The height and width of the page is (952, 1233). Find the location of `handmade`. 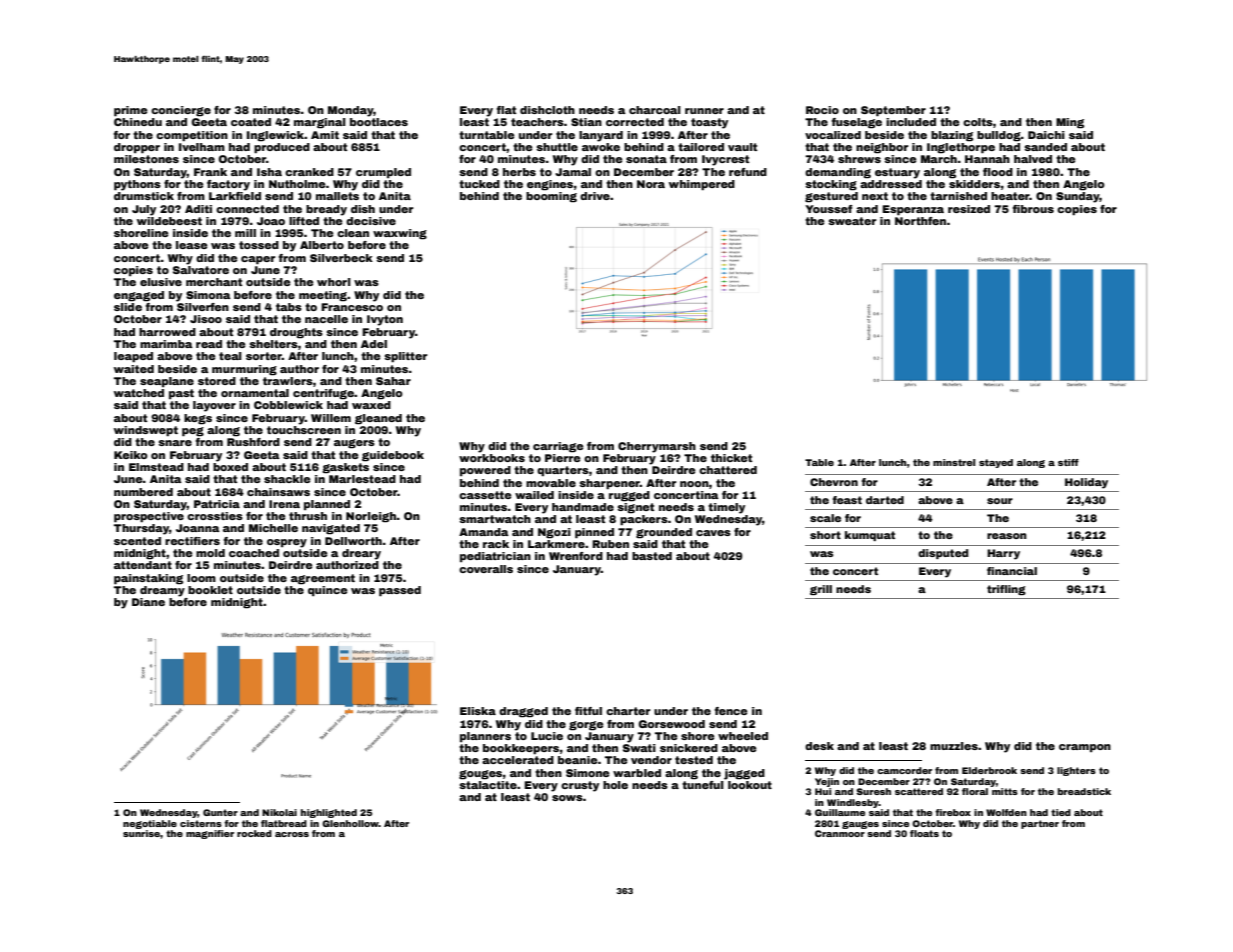

handmade is located at coordinates (583, 507).
